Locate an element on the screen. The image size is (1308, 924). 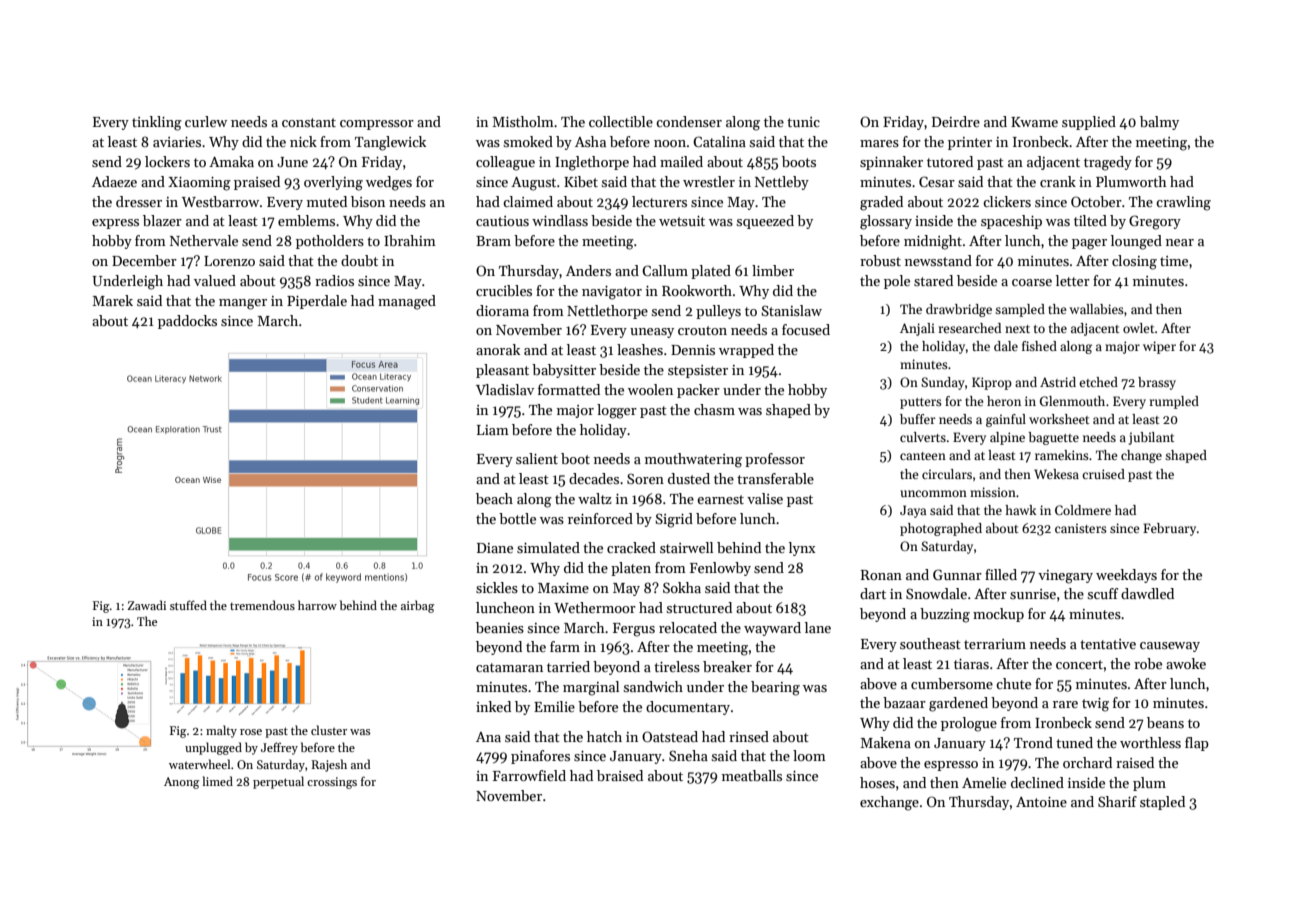
coarse is located at coordinates (1032, 282).
